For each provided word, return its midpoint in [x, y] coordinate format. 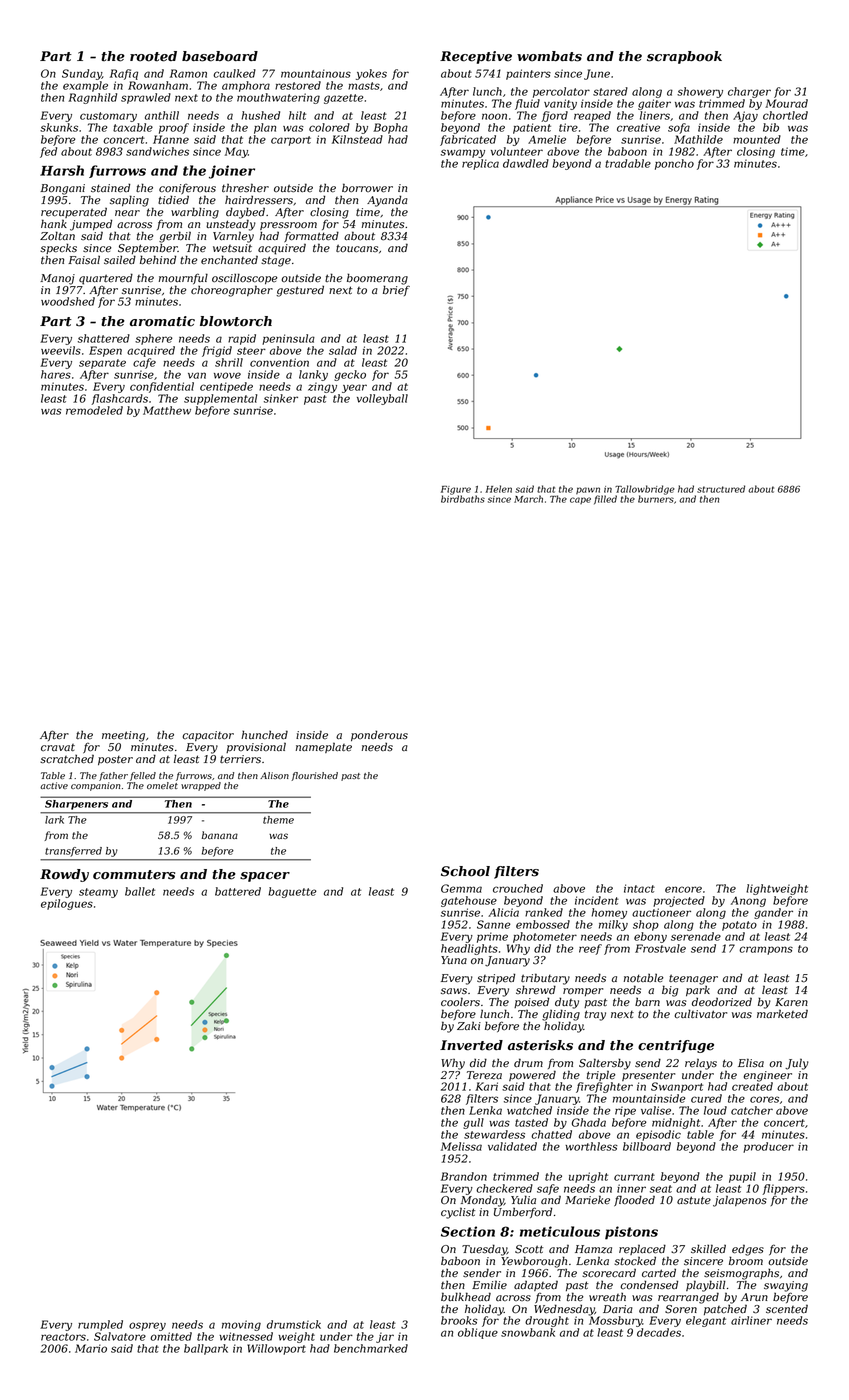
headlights [469, 949]
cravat [58, 747]
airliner [751, 1320]
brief [396, 290]
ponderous [379, 735]
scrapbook [684, 57]
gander [773, 913]
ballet [140, 891]
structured [721, 489]
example [85, 86]
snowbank [528, 1332]
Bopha [390, 128]
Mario [91, 1348]
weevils [61, 350]
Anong [748, 902]
